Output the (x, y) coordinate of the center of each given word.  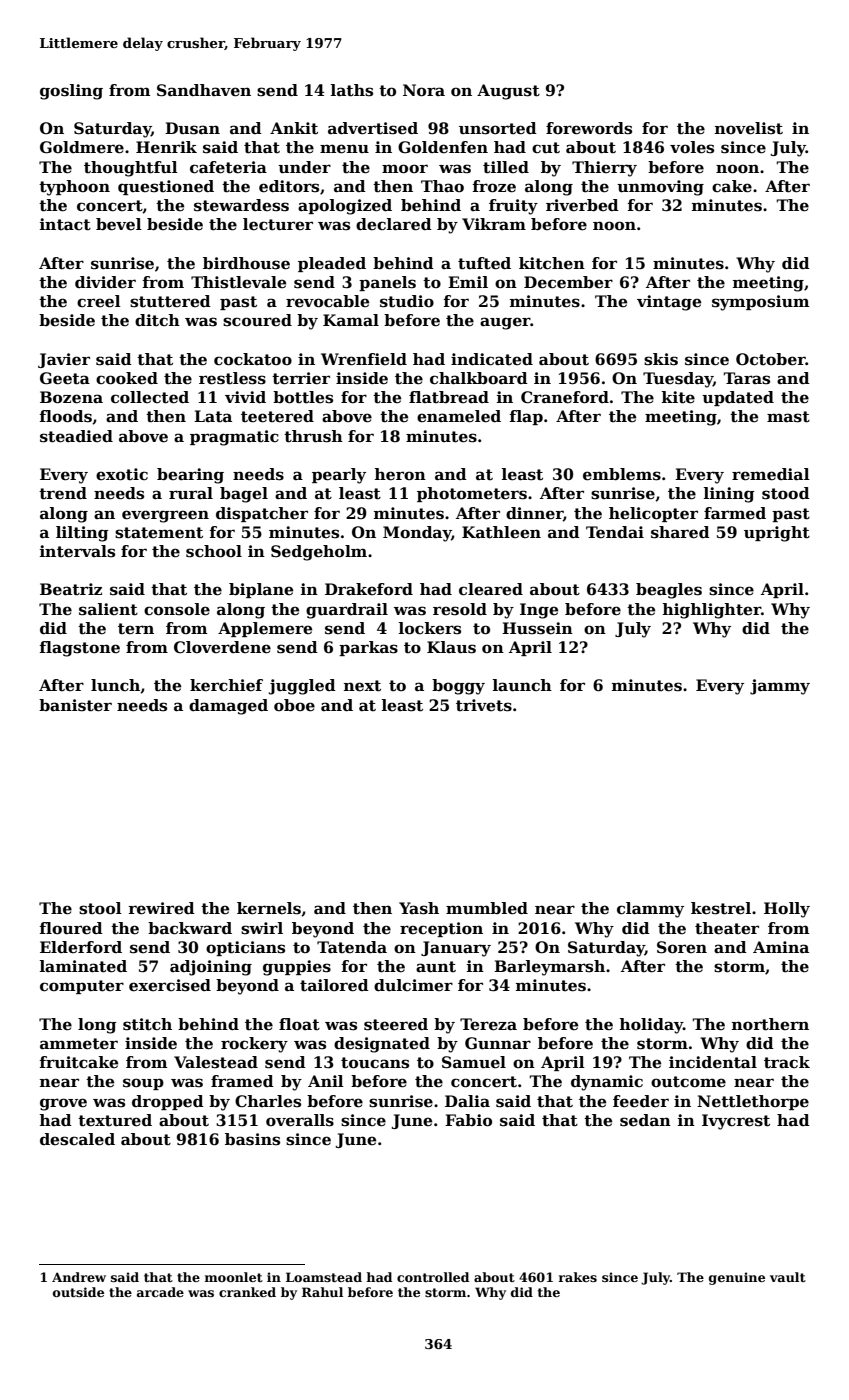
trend (63, 493)
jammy (780, 687)
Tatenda (352, 947)
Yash (419, 908)
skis (661, 359)
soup (143, 1084)
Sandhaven (204, 90)
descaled (77, 1139)
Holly (787, 910)
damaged (228, 707)
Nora (424, 90)
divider (105, 282)
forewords (589, 128)
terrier (301, 378)
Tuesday (678, 380)
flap (526, 417)
